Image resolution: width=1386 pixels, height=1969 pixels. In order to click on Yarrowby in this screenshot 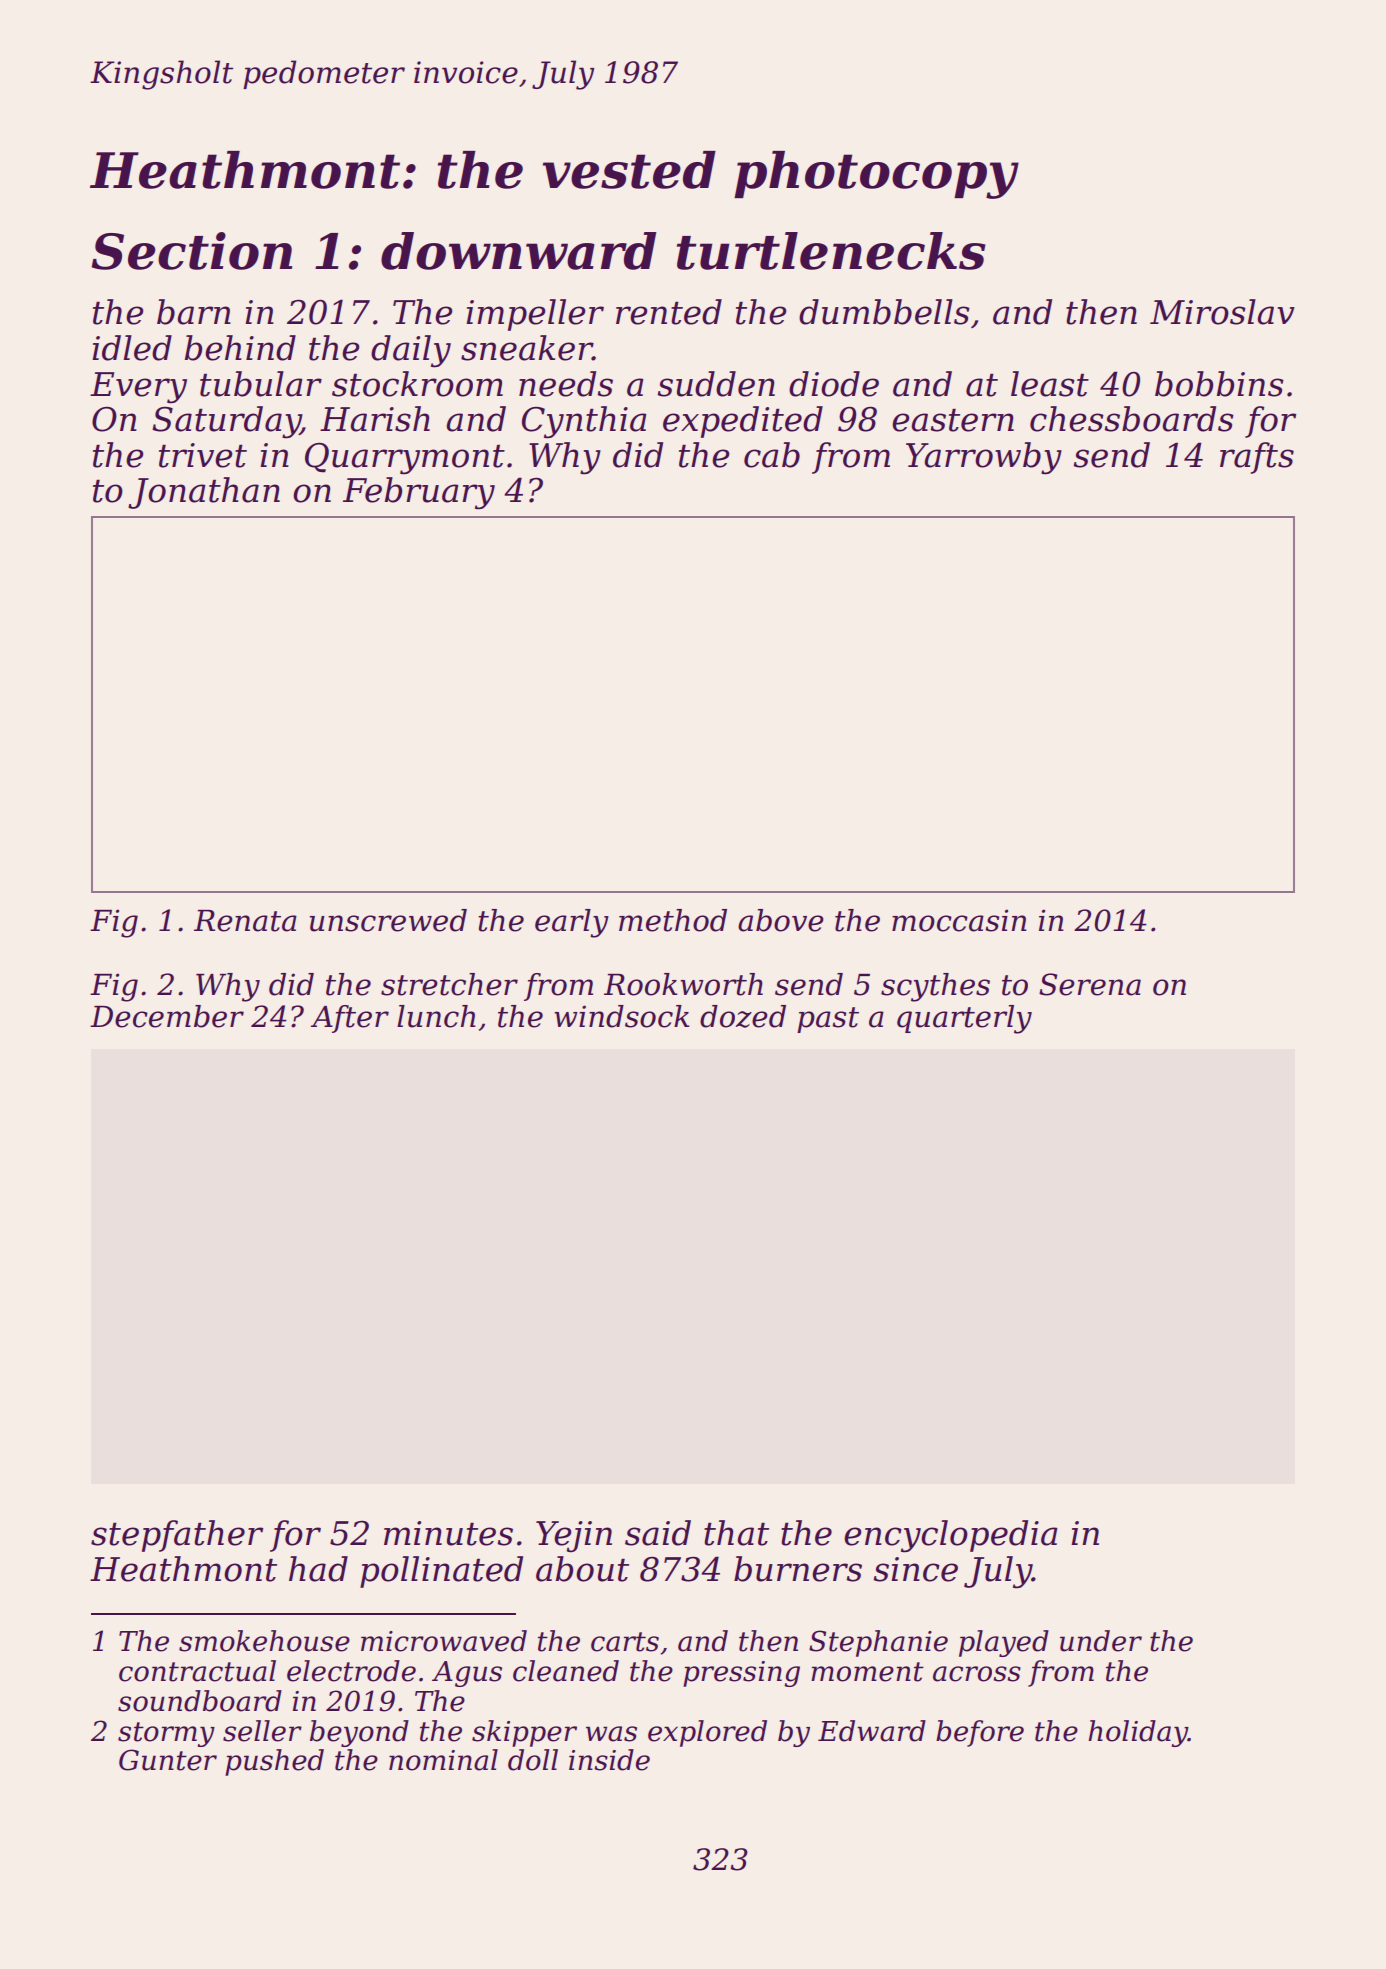, I will do `click(984, 458)`.
